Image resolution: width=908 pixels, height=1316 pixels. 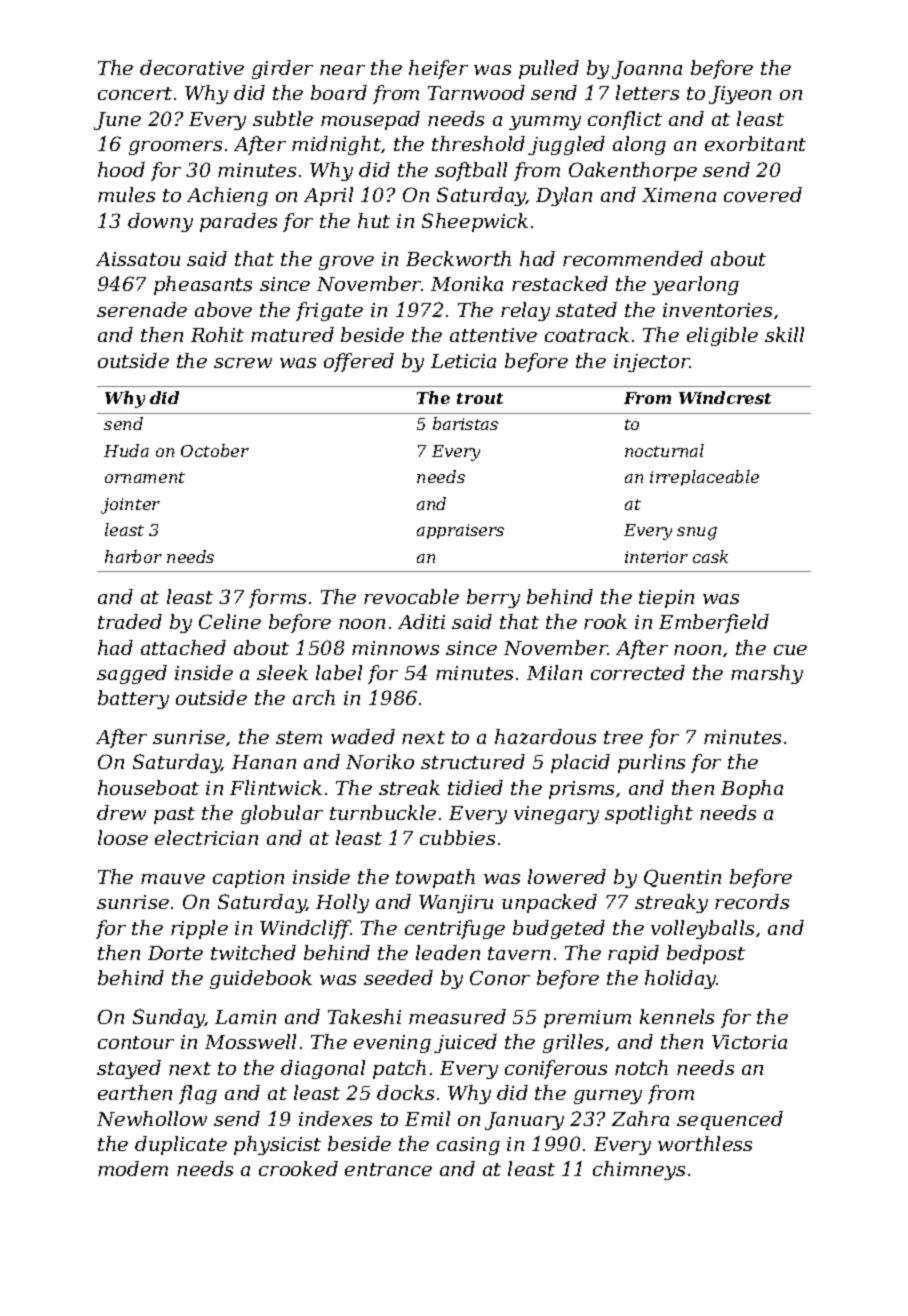 What do you see at coordinates (767, 674) in the page?
I see `marshy` at bounding box center [767, 674].
